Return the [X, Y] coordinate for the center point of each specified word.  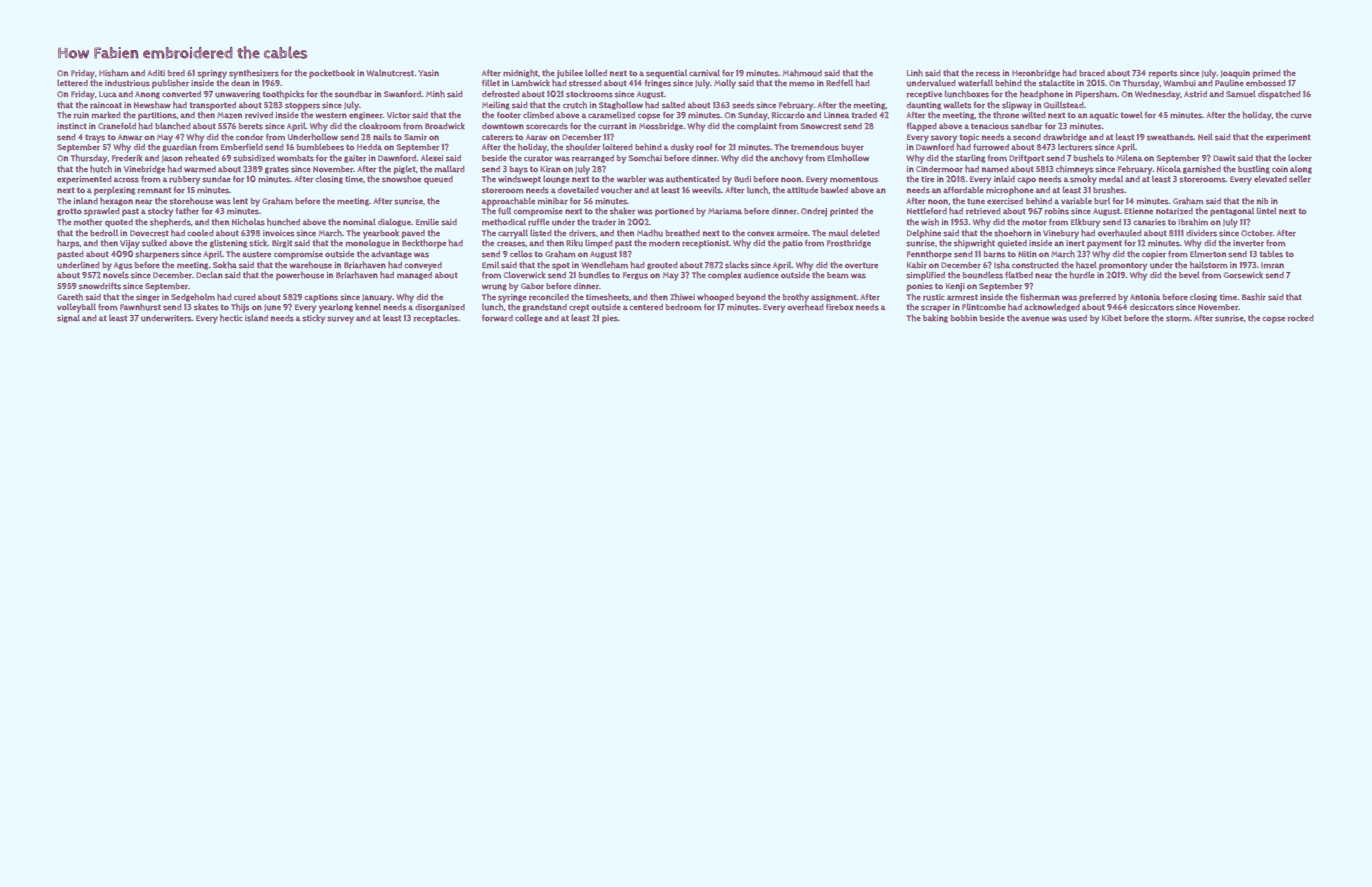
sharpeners [157, 255]
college [528, 319]
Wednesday [1158, 95]
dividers [1201, 233]
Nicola [1169, 169]
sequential [666, 74]
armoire [792, 233]
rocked [1300, 318]
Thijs [240, 308]
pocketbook [332, 74]
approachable [508, 202]
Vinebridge [144, 170]
